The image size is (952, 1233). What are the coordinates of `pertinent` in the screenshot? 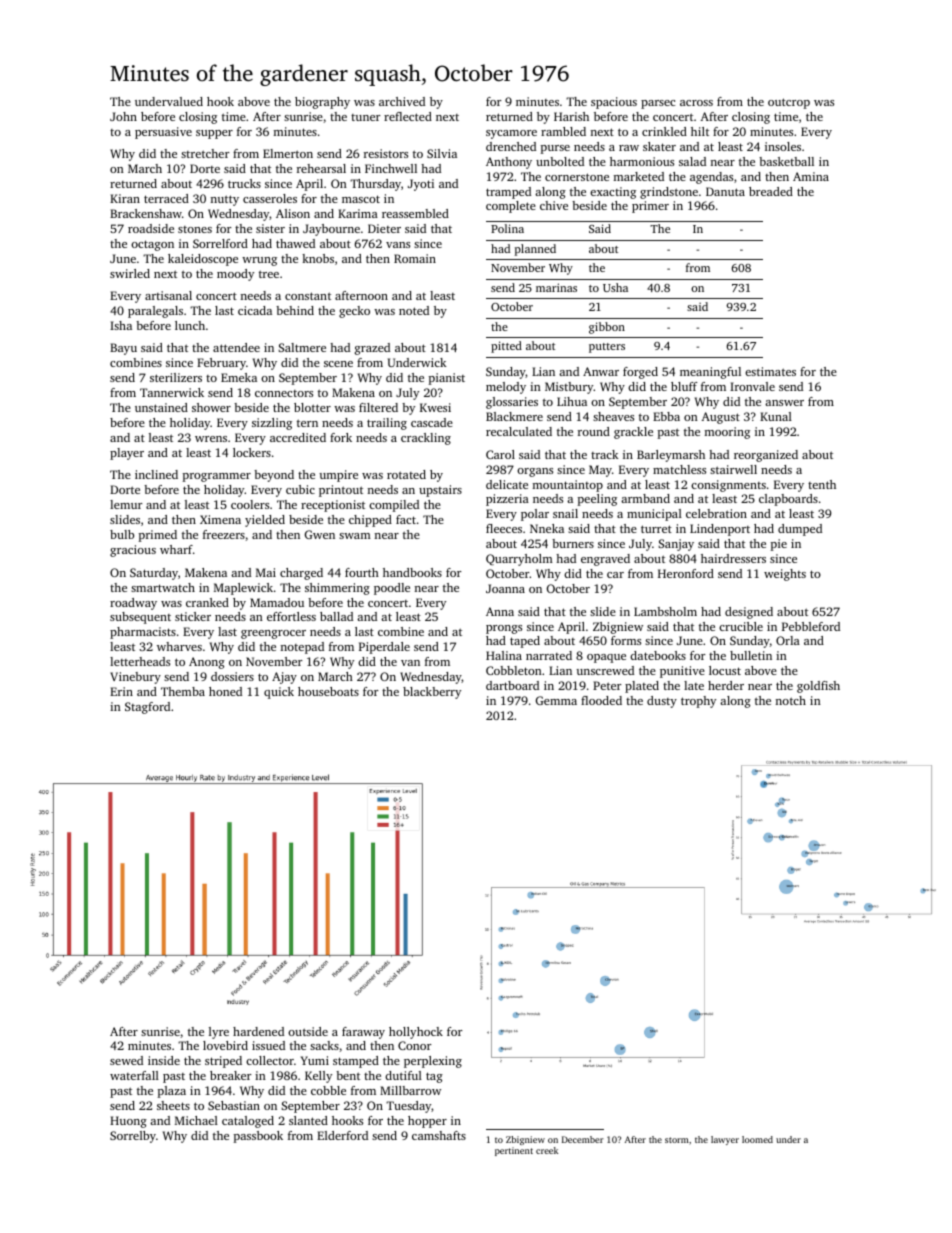 It's located at (514, 1151).
